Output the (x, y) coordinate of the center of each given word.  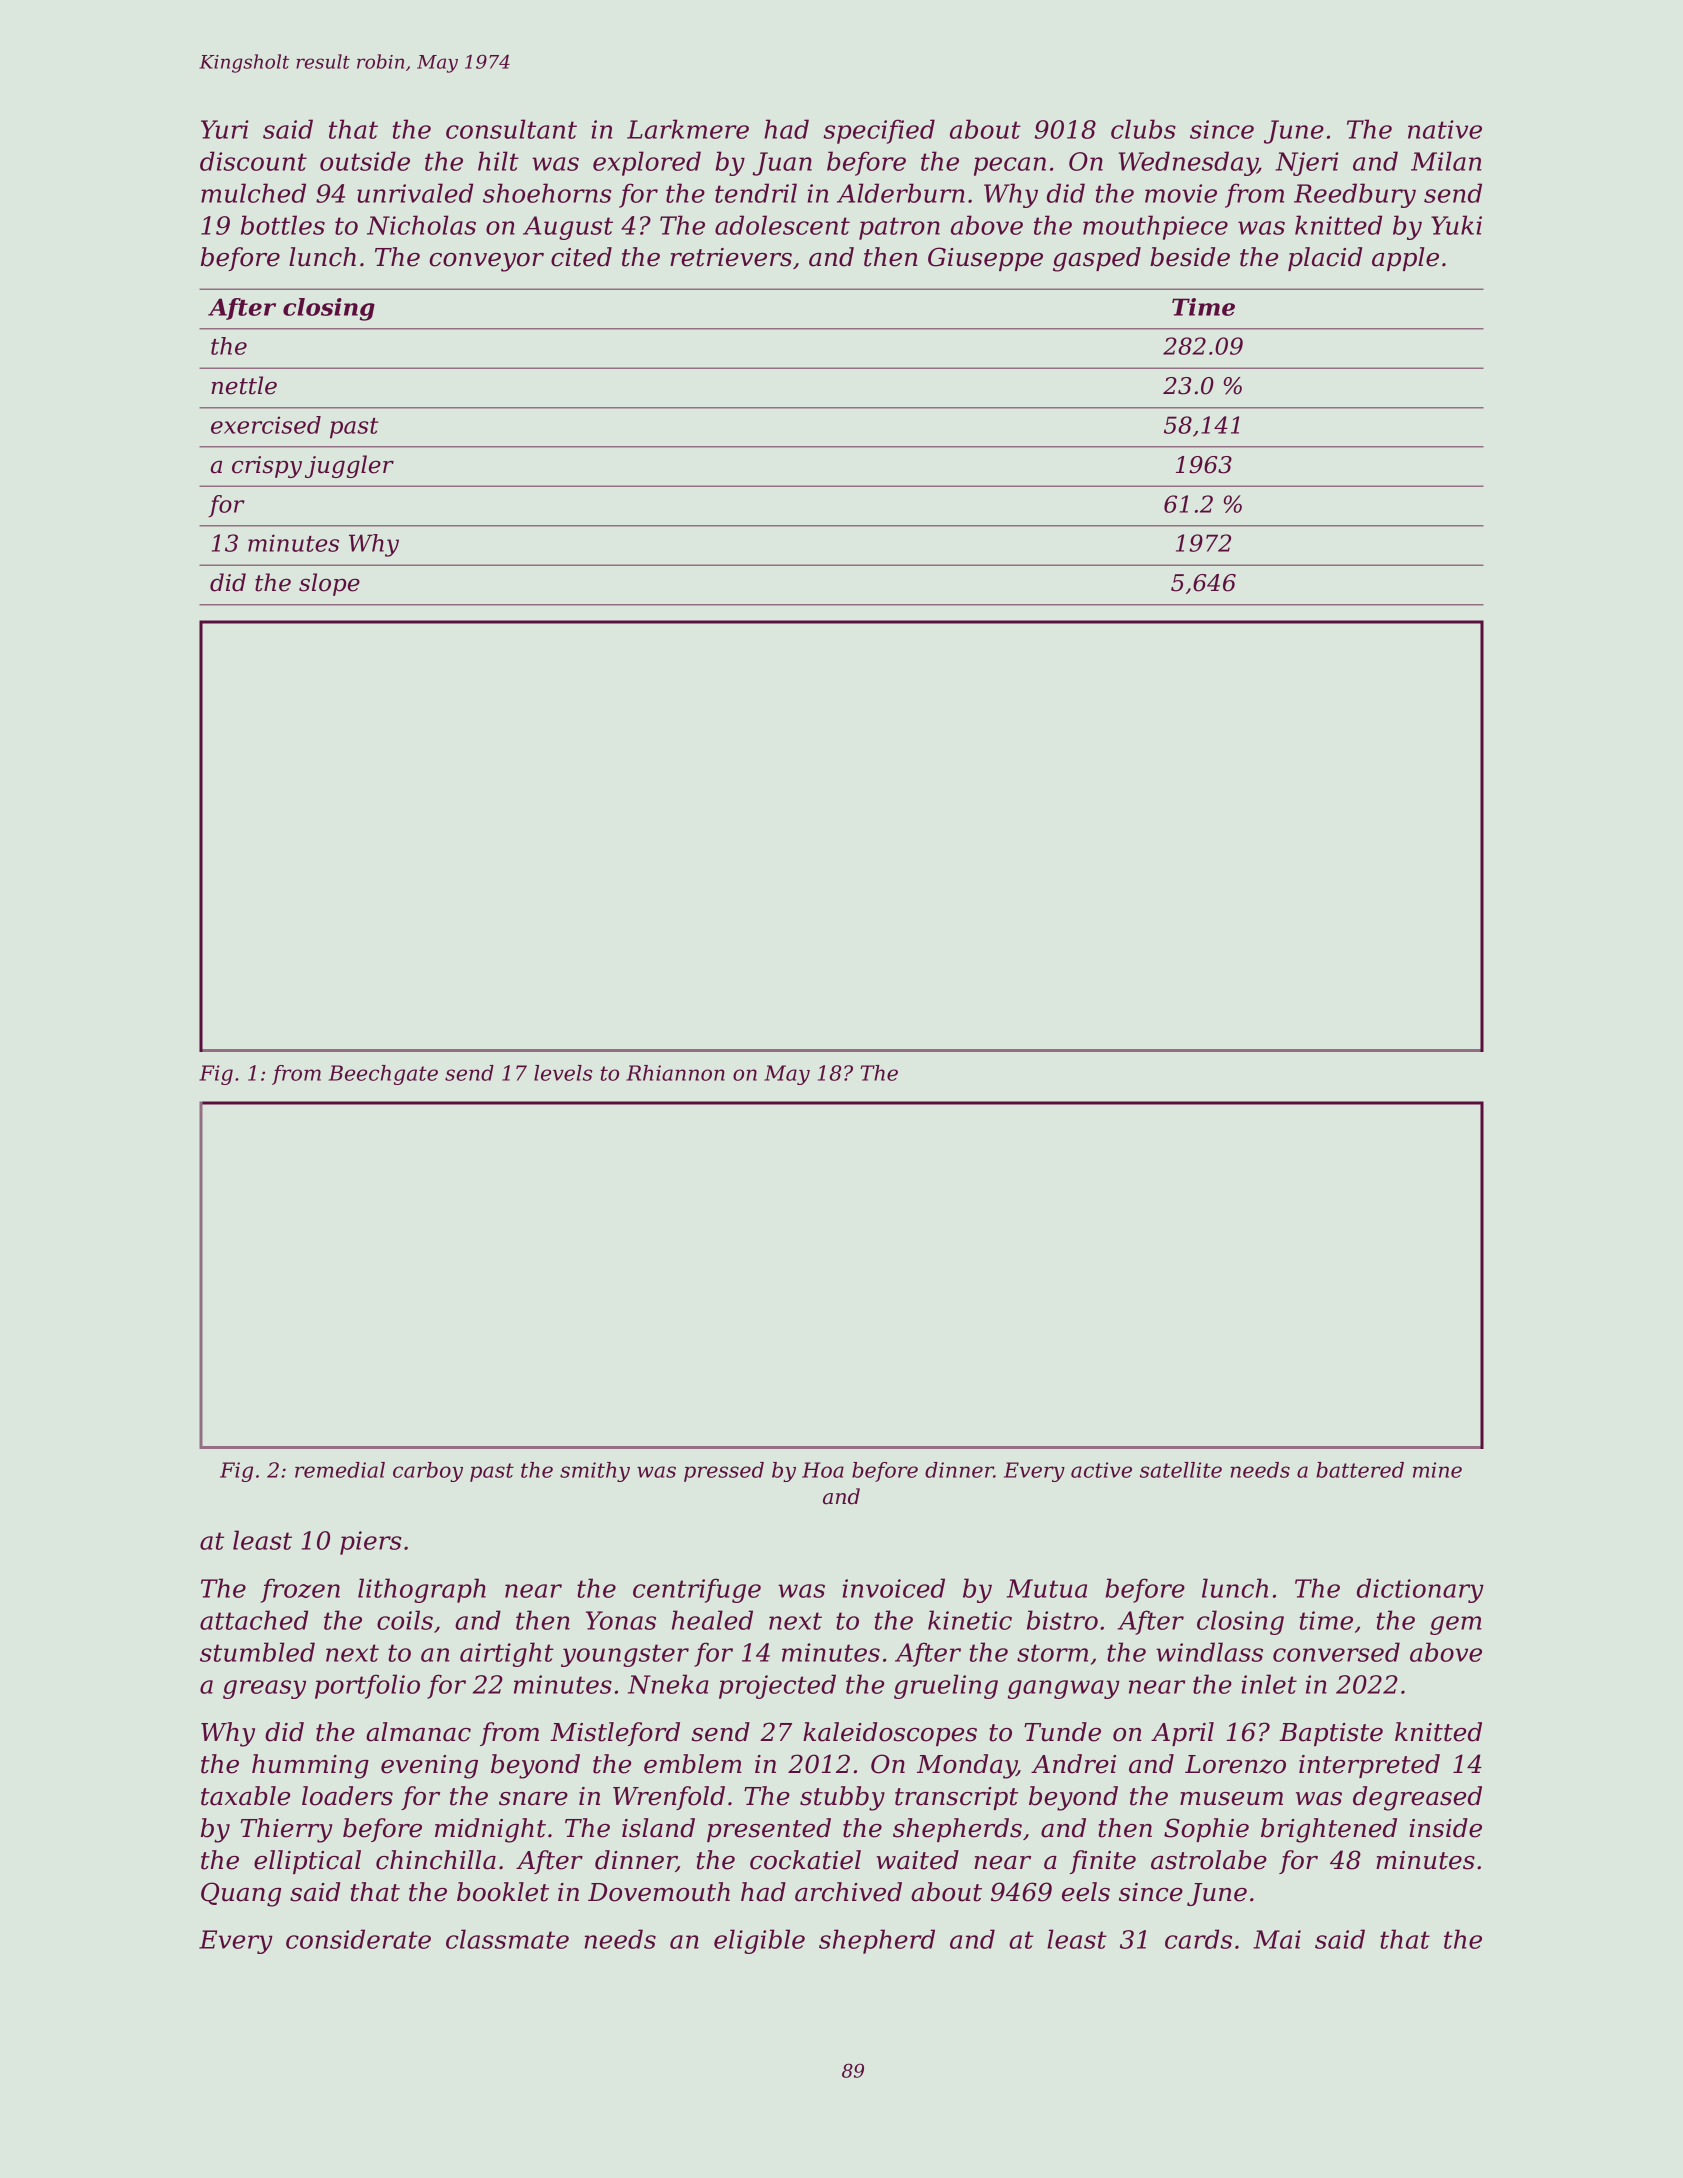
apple (1405, 259)
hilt (498, 161)
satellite (1181, 1470)
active (1101, 1470)
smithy (595, 1472)
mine (1437, 1470)
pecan (1010, 166)
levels (563, 1073)
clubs (1143, 129)
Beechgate (383, 1075)
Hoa (823, 1470)
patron (899, 228)
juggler (349, 466)
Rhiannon (675, 1073)
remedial (340, 1470)
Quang (241, 1894)
